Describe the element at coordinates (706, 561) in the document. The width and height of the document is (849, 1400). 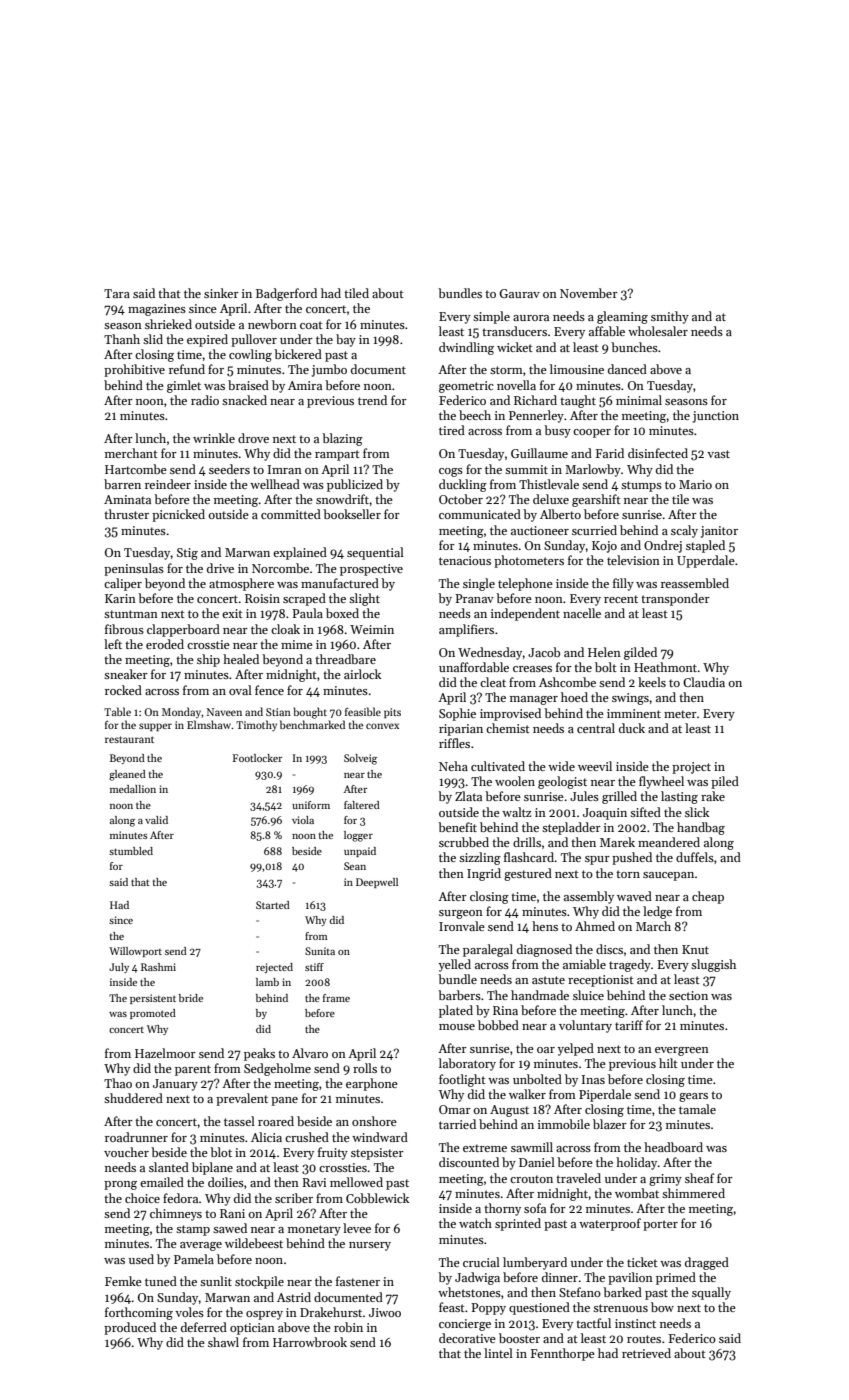
I see `Upperdale` at that location.
